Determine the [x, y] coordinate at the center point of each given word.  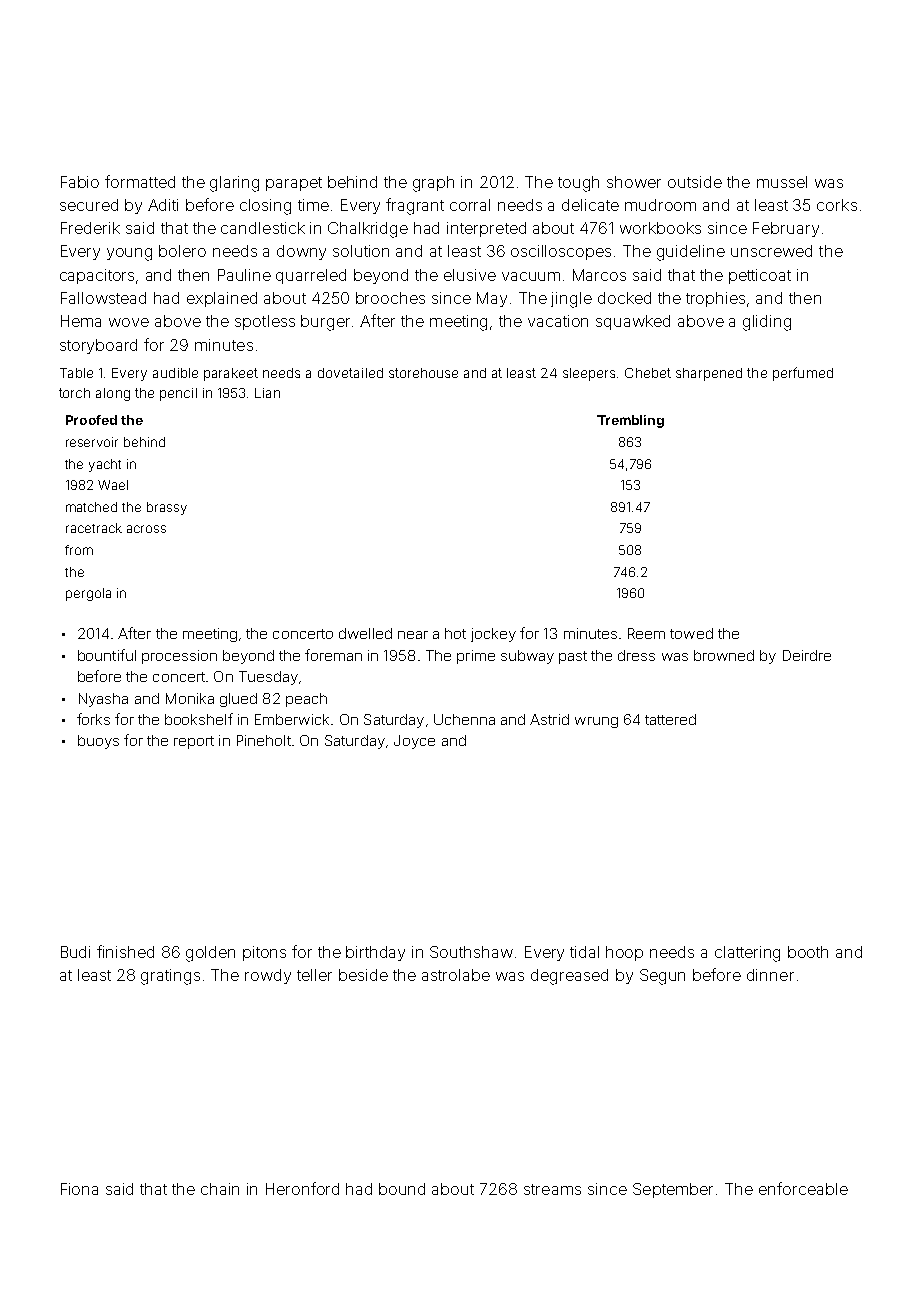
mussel [782, 182]
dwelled [365, 633]
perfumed [803, 374]
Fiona [79, 1189]
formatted [140, 181]
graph [433, 184]
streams [552, 1189]
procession [179, 657]
